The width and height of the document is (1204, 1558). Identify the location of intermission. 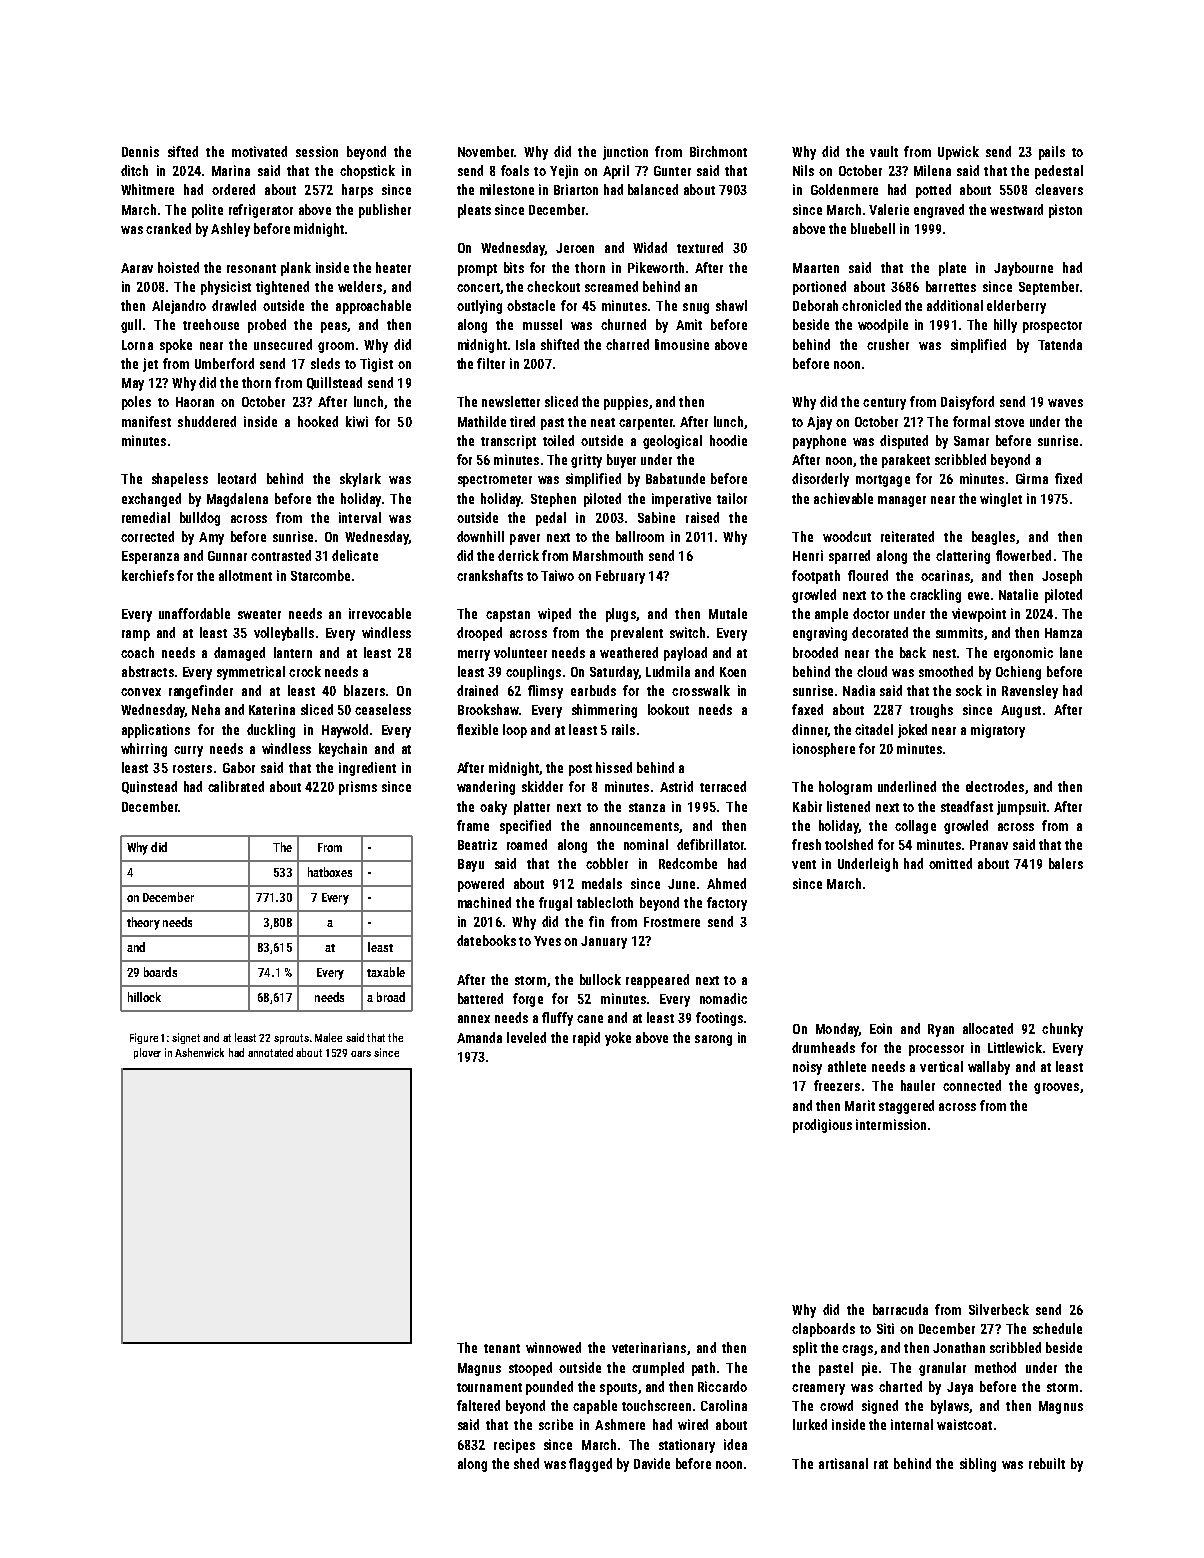
(891, 1124).
